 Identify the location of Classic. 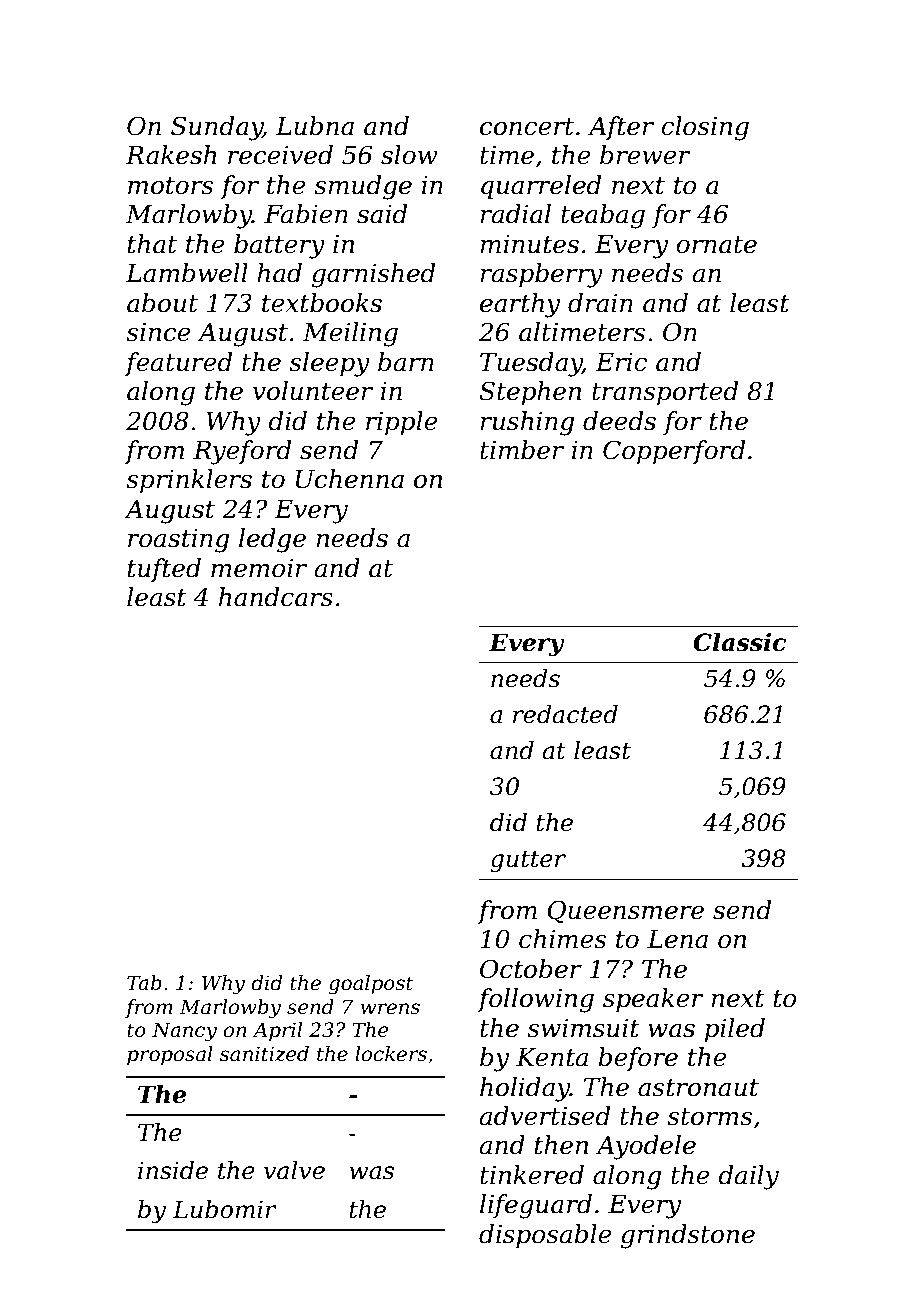
(739, 642).
